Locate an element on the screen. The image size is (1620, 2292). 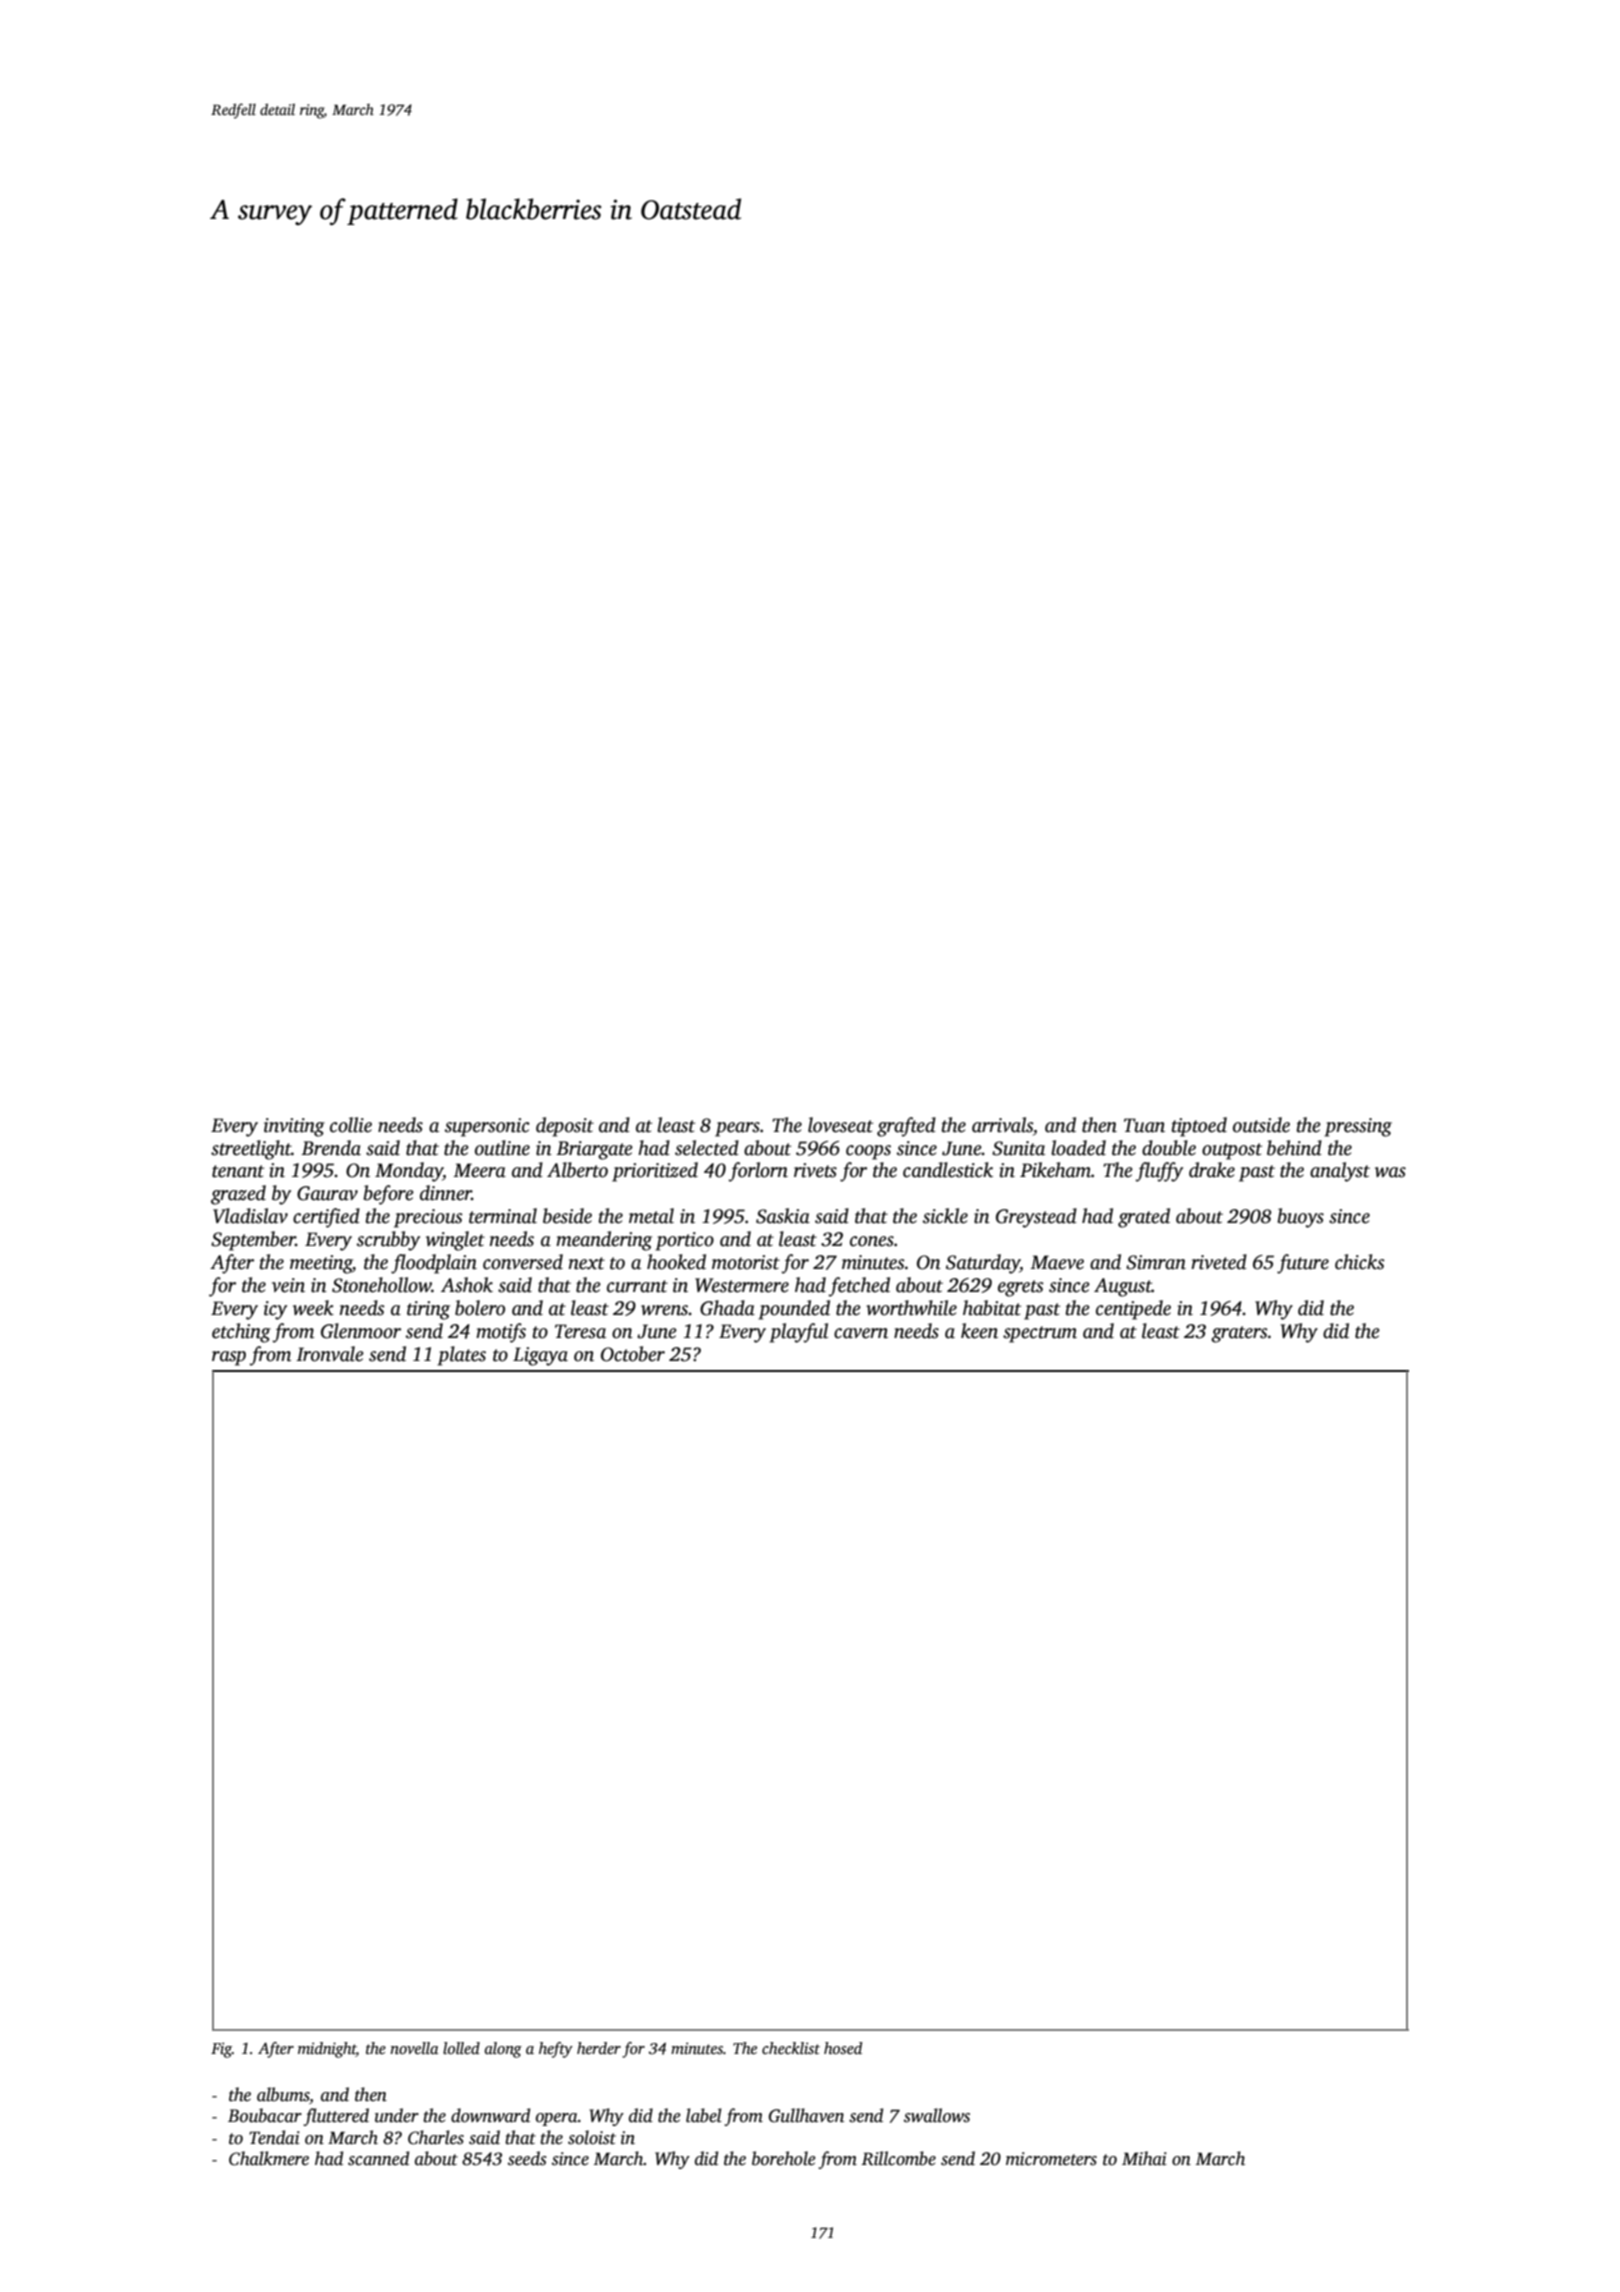
collie is located at coordinates (351, 1125).
